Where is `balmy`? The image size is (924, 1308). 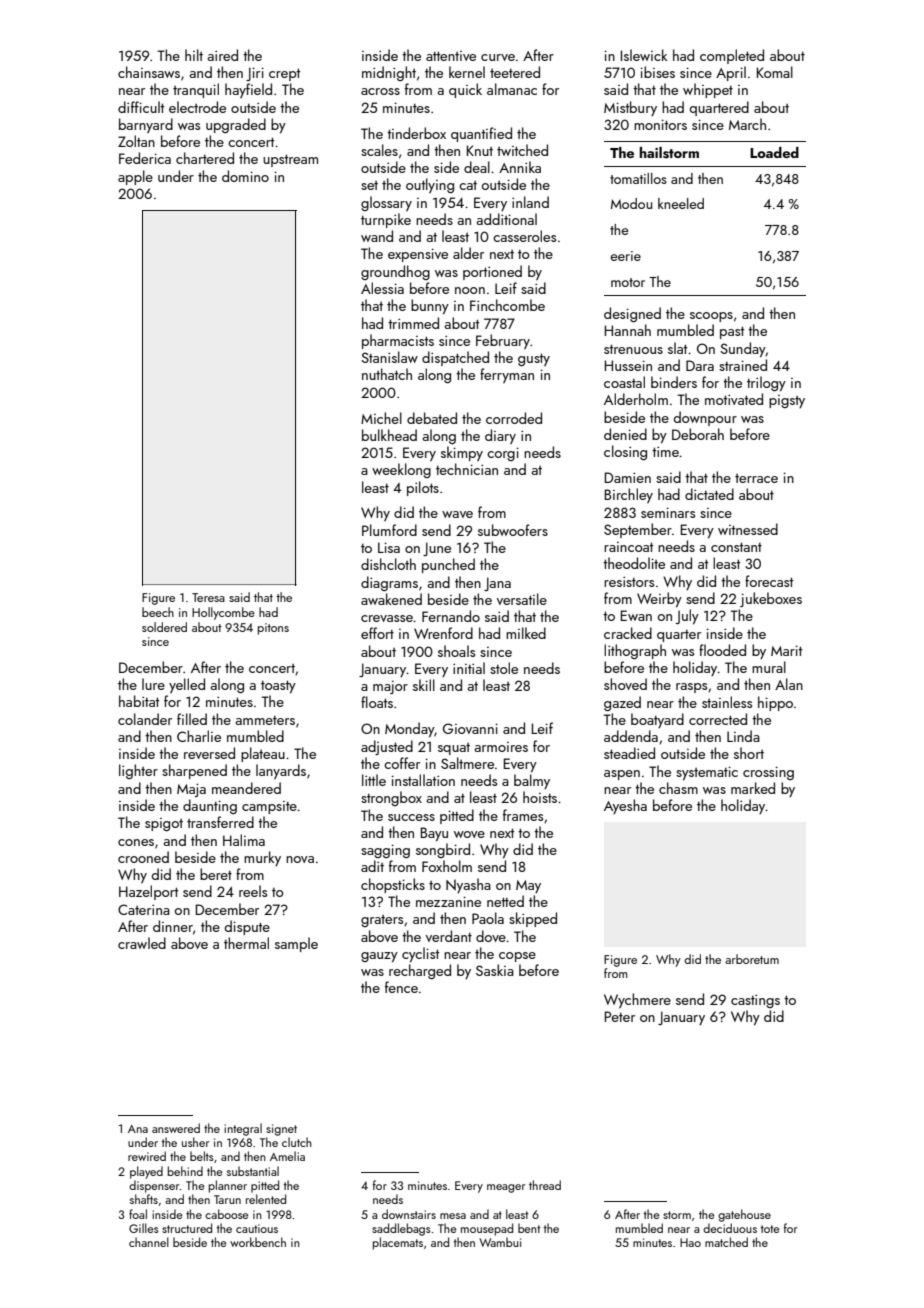
balmy is located at coordinates (532, 781).
